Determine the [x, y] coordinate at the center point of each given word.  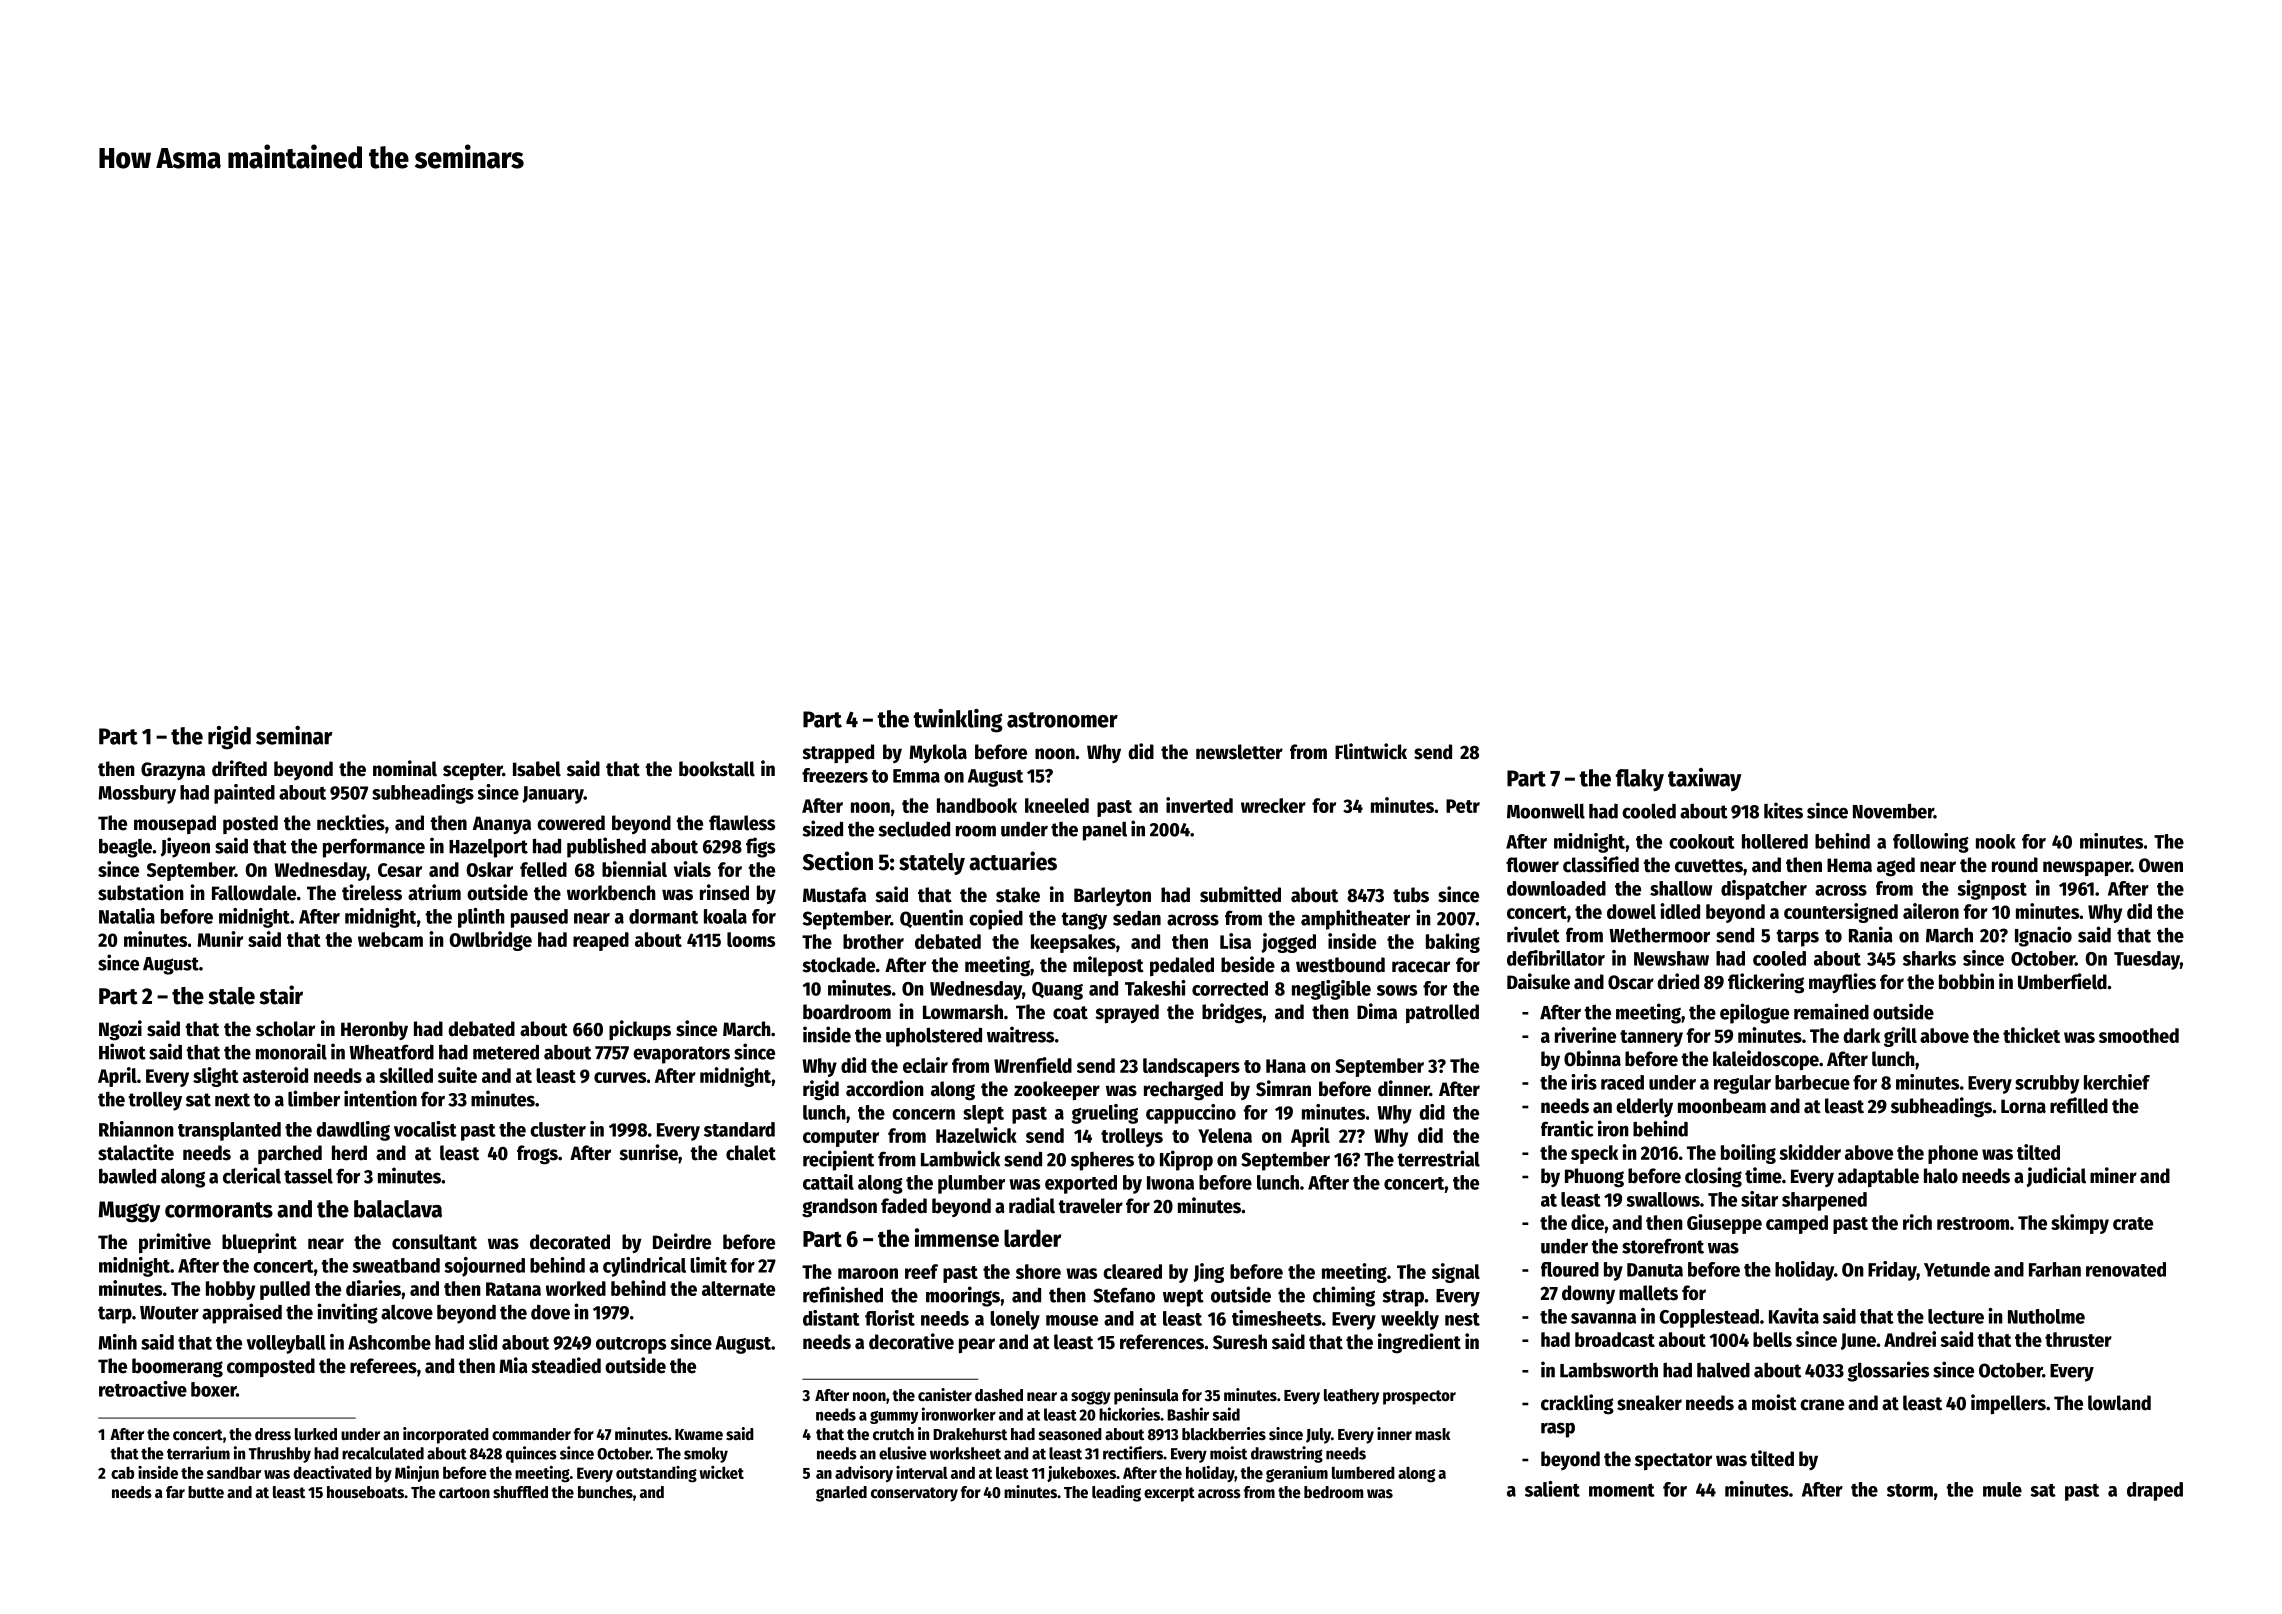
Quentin [931, 918]
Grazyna [173, 771]
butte [206, 1492]
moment [1622, 1490]
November [1893, 811]
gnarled [841, 1494]
